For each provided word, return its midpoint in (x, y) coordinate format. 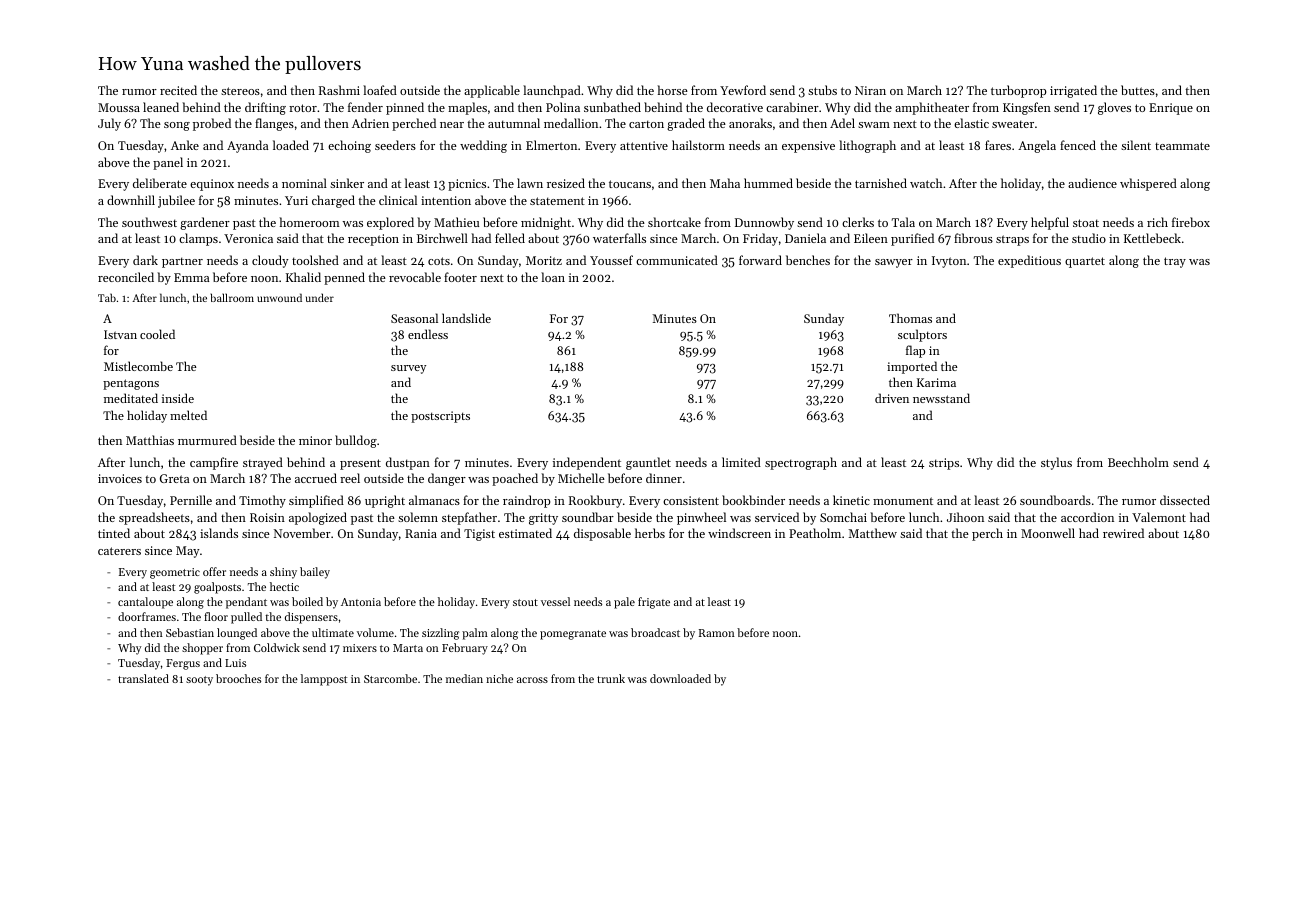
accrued (316, 478)
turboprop (1018, 91)
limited (741, 462)
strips (944, 464)
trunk (611, 678)
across (532, 680)
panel (168, 163)
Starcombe (390, 678)
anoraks (750, 123)
